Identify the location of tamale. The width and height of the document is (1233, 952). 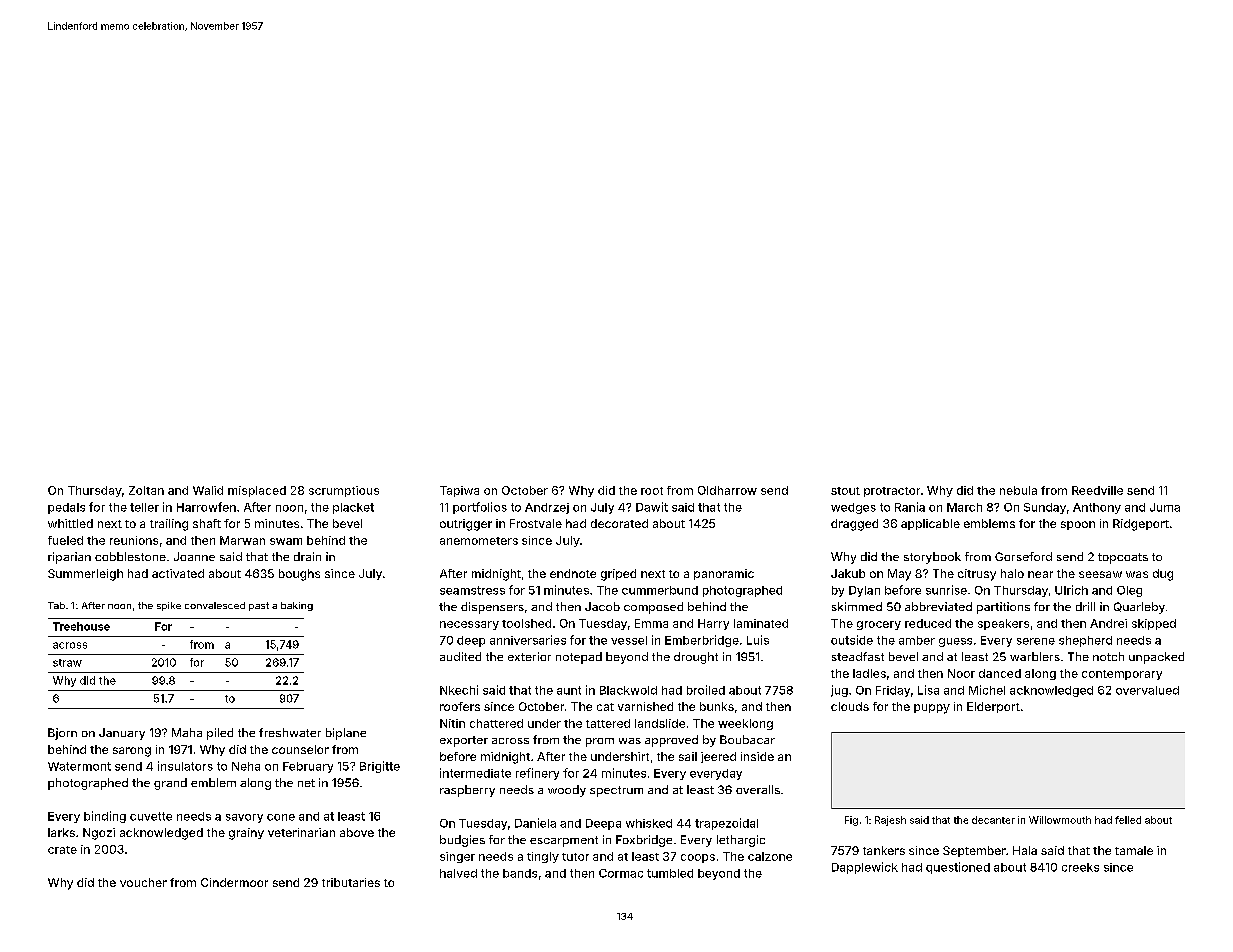
(1134, 850).
